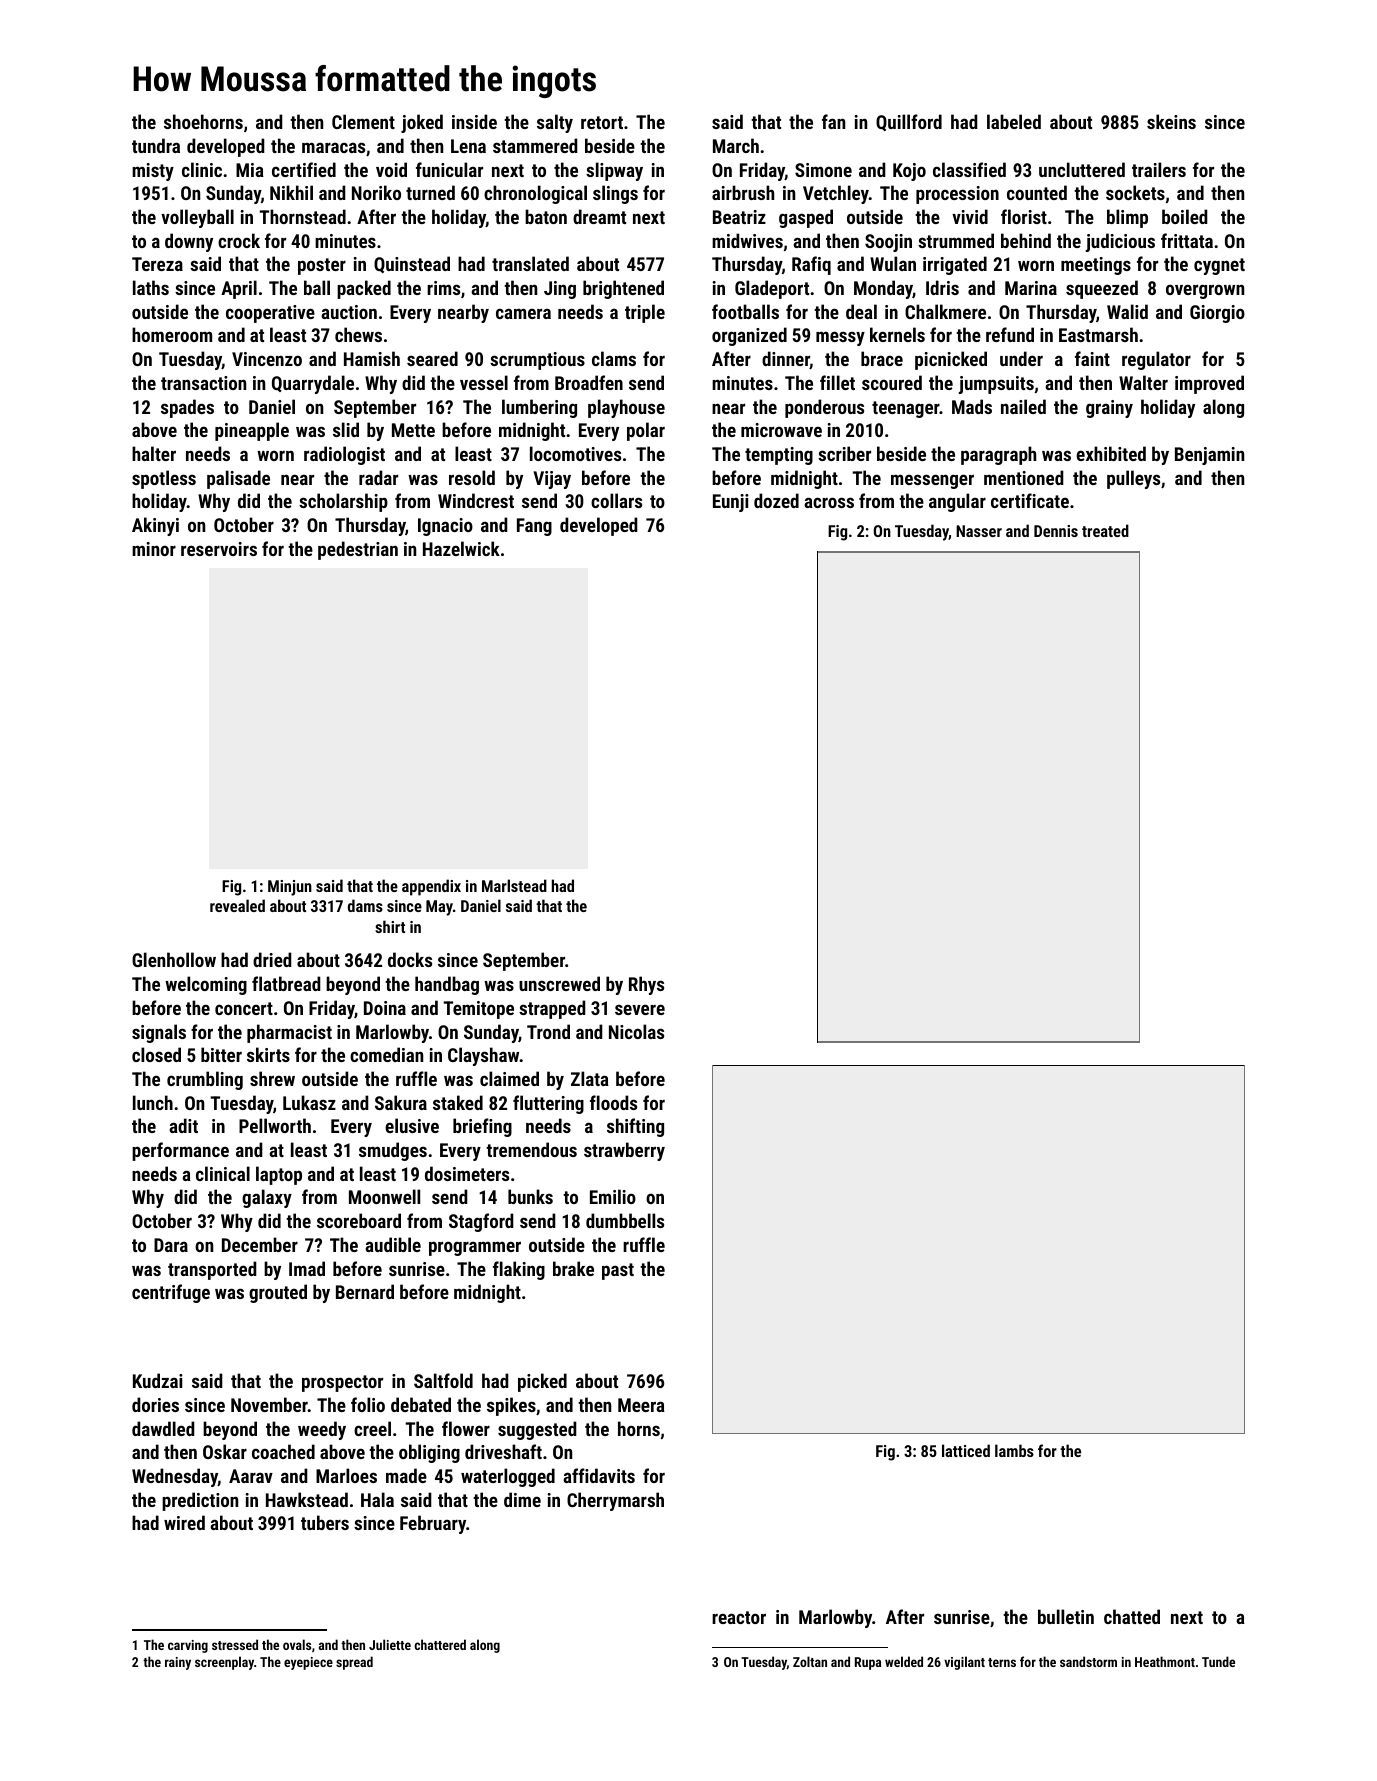 Image resolution: width=1377 pixels, height=1781 pixels. I want to click on Heathmont, so click(1165, 1661).
